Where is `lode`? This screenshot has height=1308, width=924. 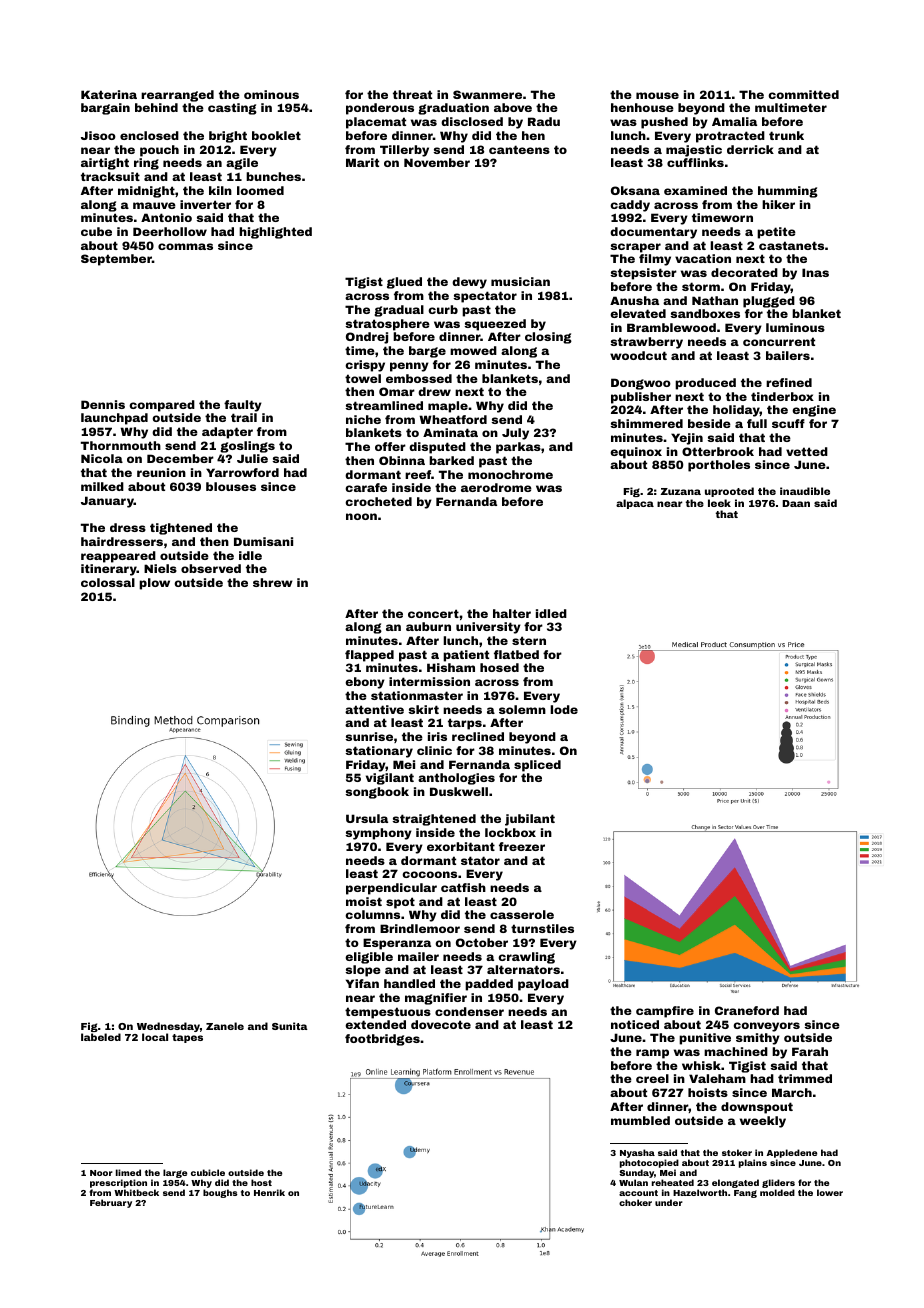
lode is located at coordinates (564, 709).
